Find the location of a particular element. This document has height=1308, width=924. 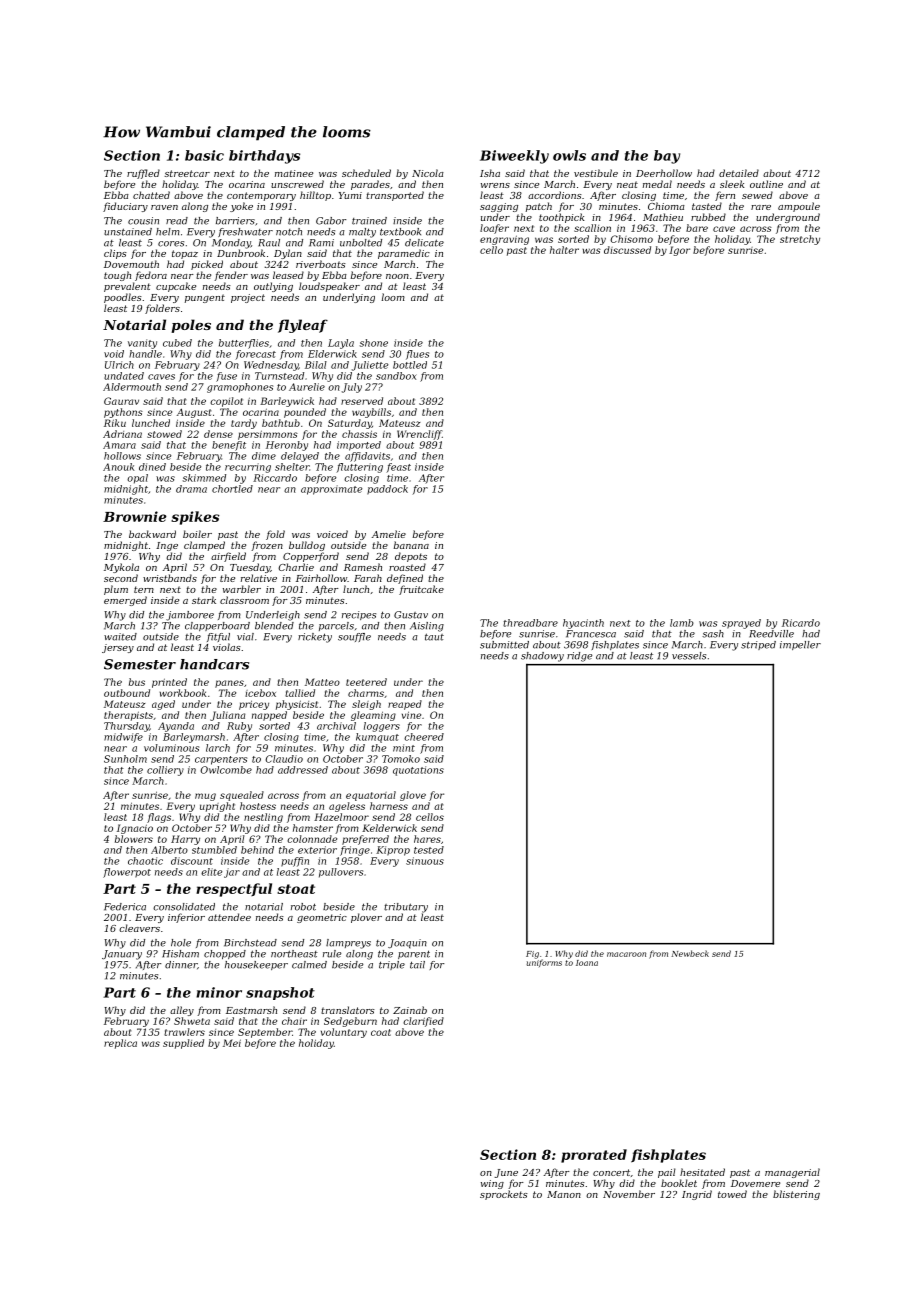

birthdays is located at coordinates (264, 157).
